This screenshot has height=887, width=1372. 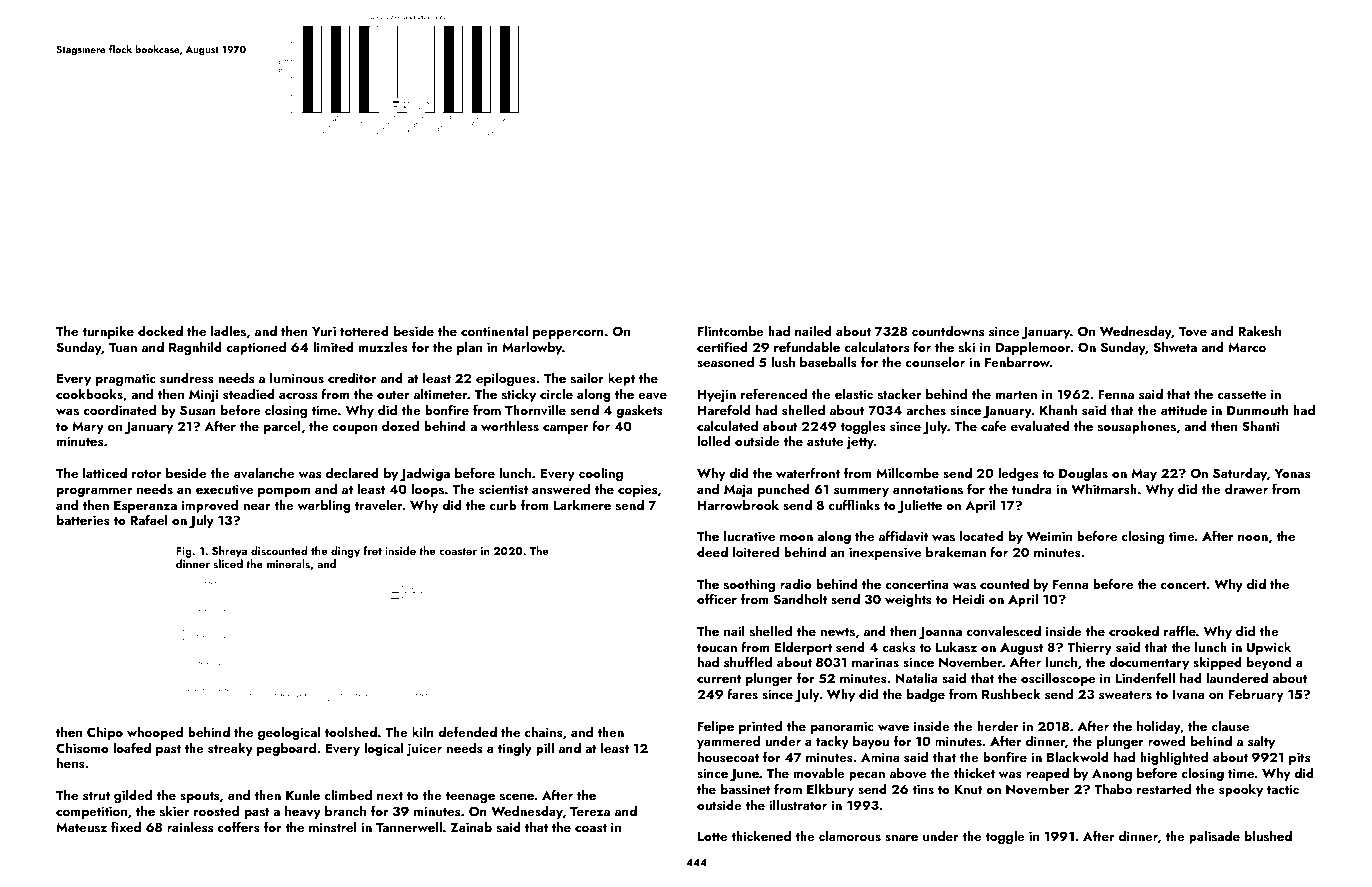 I want to click on Lotte, so click(x=712, y=836).
